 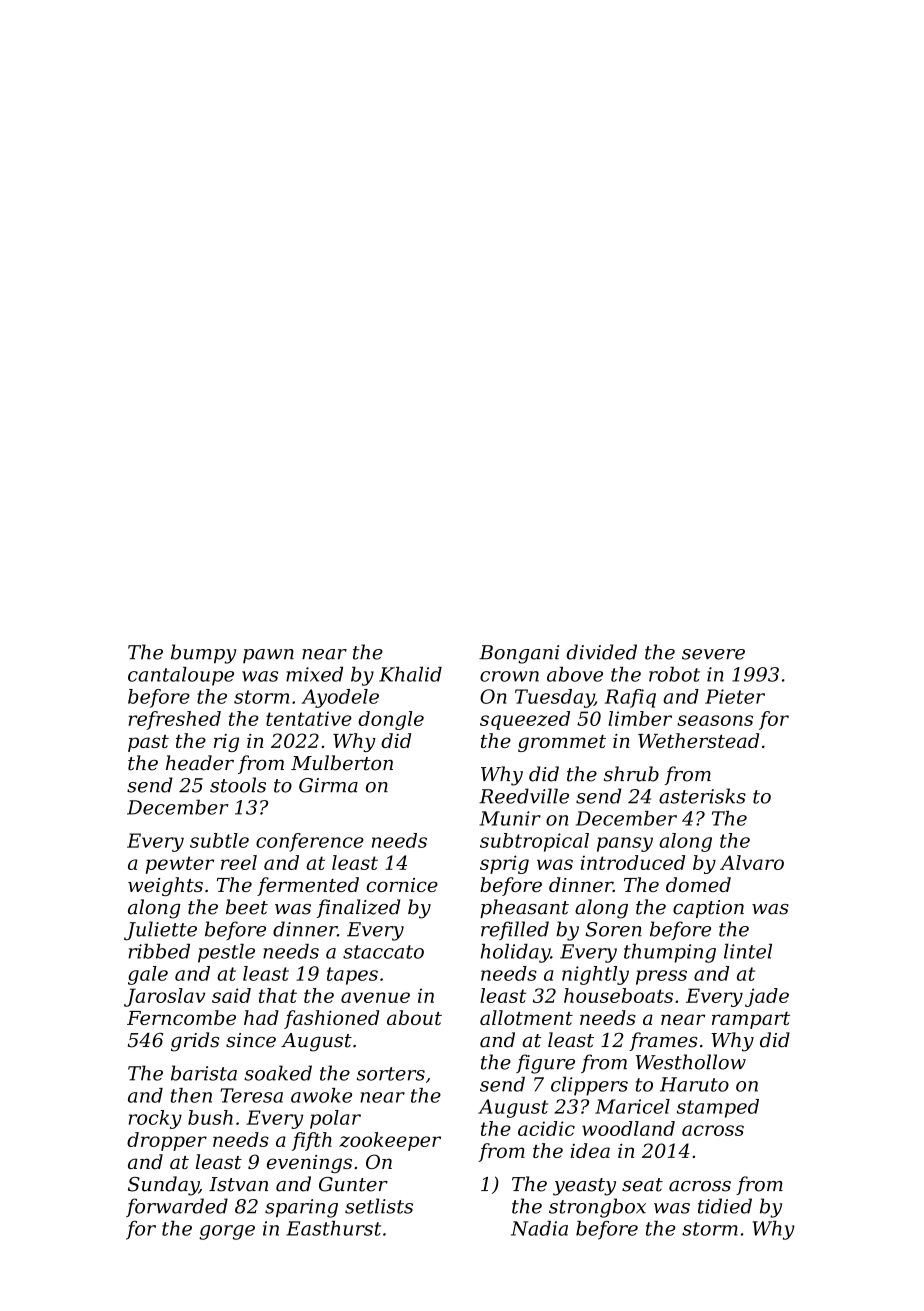 What do you see at coordinates (702, 796) in the document?
I see `asterisks` at bounding box center [702, 796].
